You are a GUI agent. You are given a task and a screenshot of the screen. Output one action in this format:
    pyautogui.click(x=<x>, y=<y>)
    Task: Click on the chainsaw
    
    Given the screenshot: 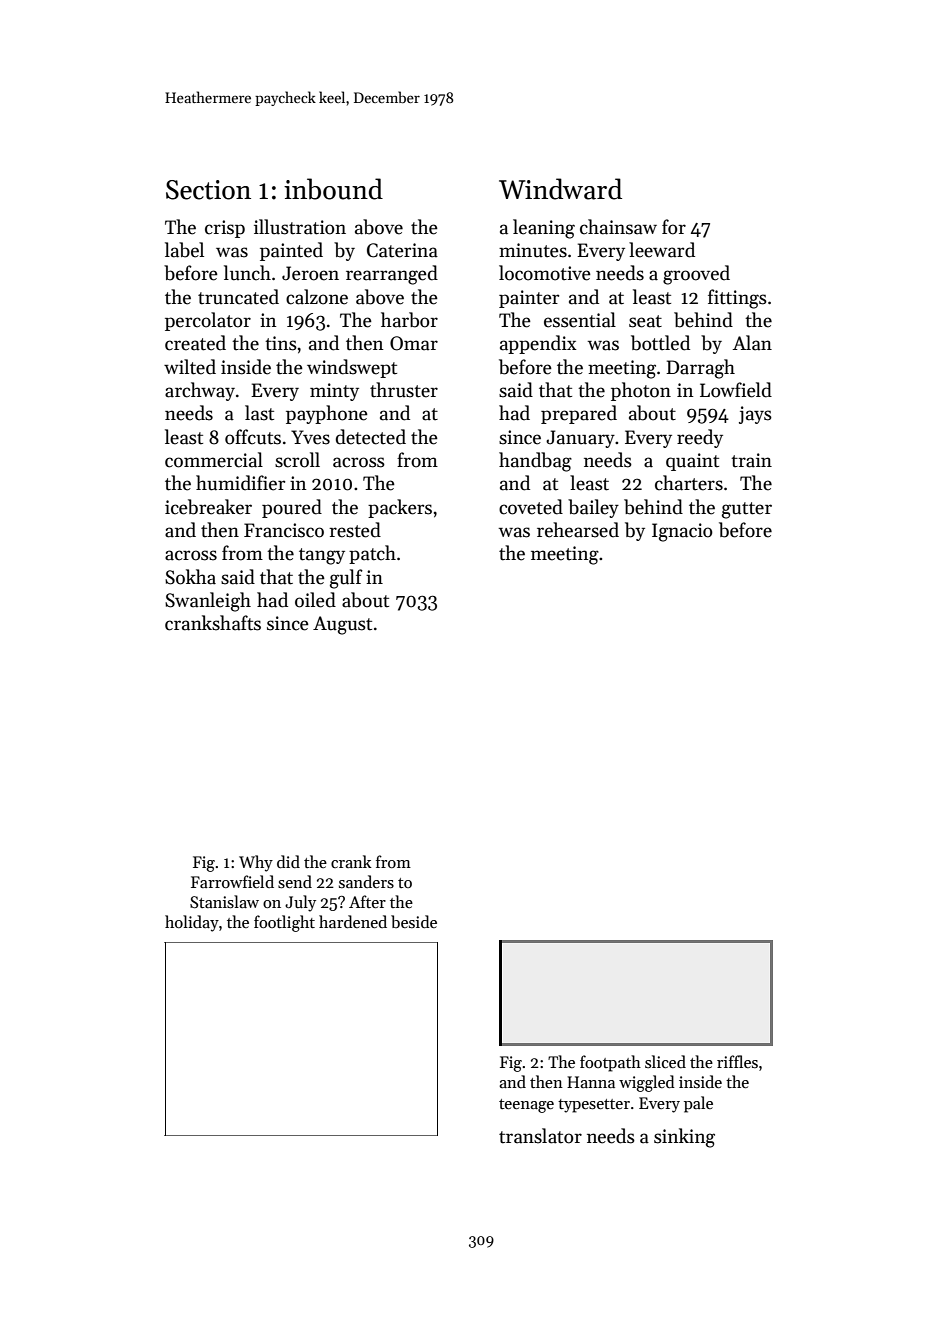 What is the action you would take?
    pyautogui.click(x=618, y=227)
